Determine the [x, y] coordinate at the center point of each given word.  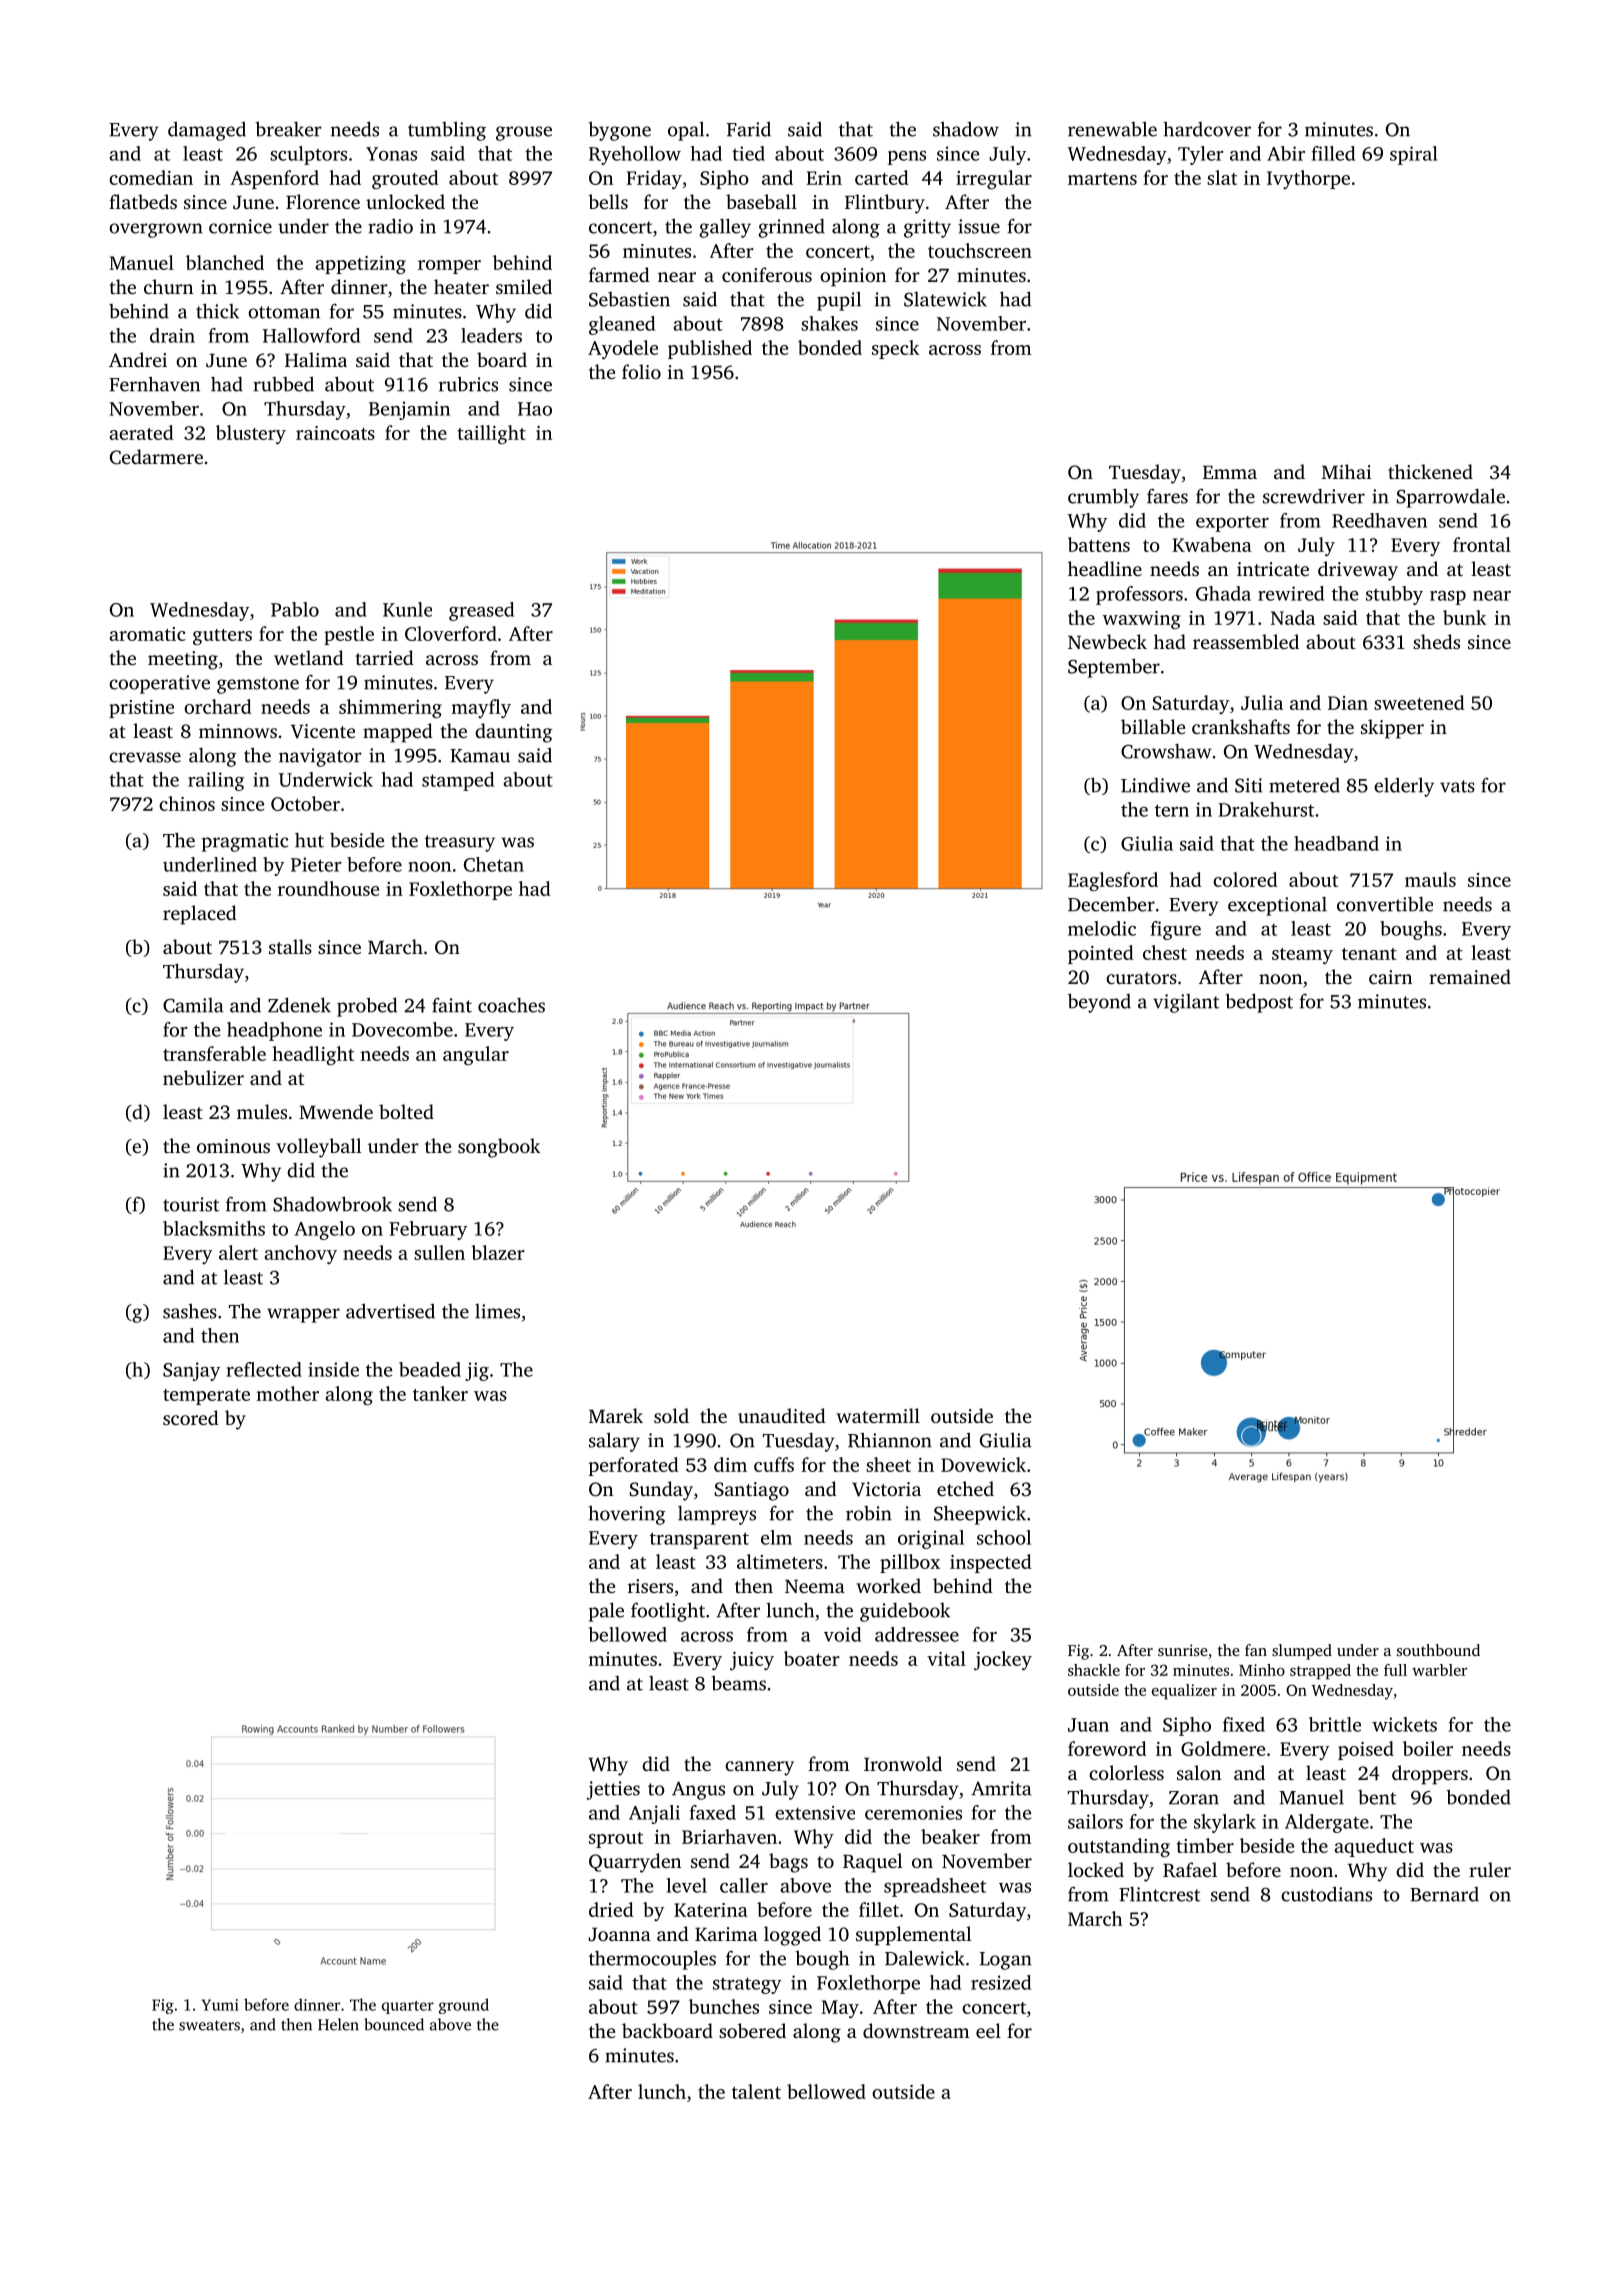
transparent [699, 1540]
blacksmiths [214, 1228]
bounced [394, 2024]
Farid [749, 129]
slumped [1302, 1652]
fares [1167, 496]
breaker [288, 129]
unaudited [782, 1415]
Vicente [323, 731]
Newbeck [1107, 641]
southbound [1438, 1650]
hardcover [1207, 129]
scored [191, 1417]
